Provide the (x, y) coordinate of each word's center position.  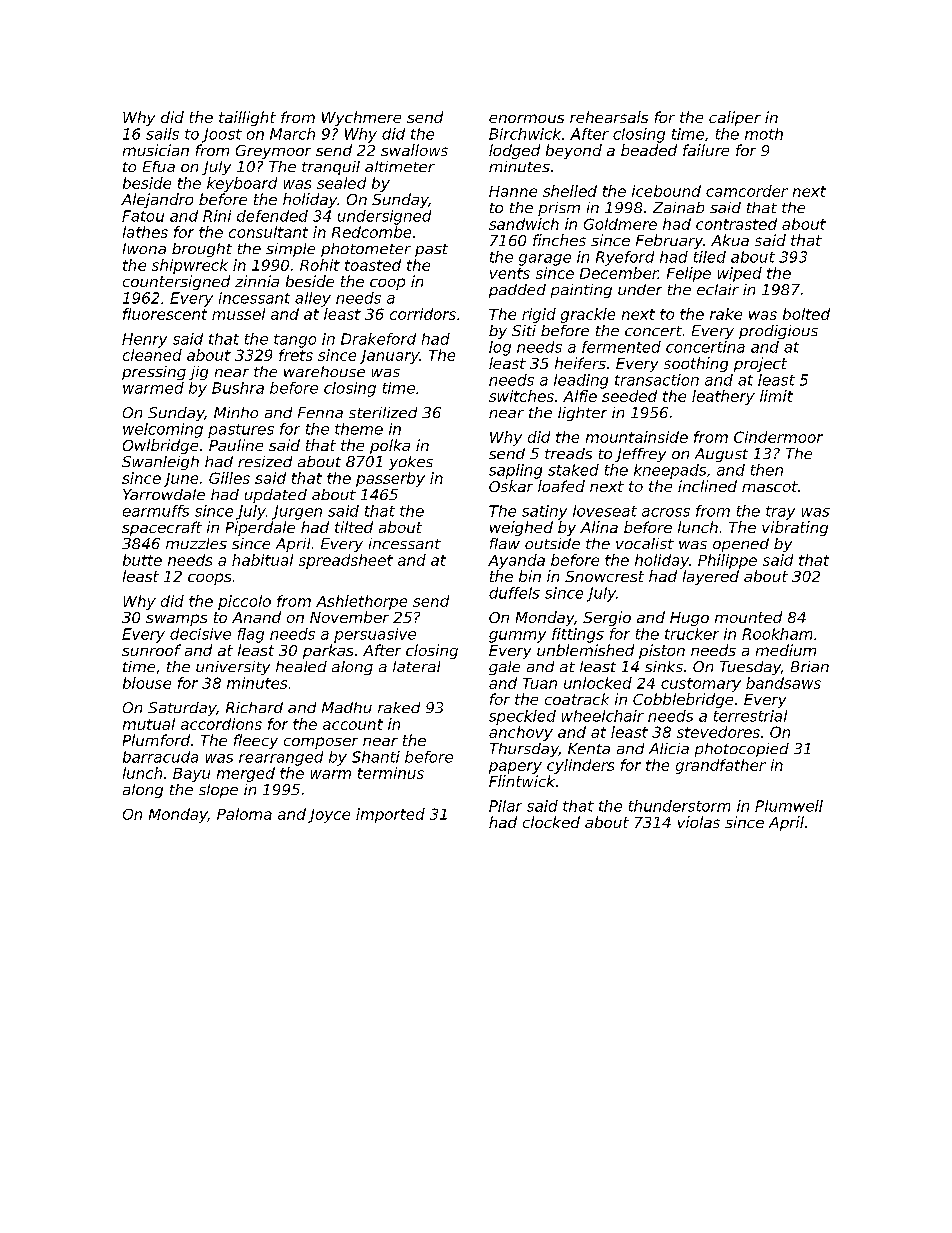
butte (142, 560)
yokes (411, 463)
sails (162, 134)
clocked (551, 822)
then (767, 470)
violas (699, 822)
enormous (526, 118)
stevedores (718, 732)
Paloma (244, 814)
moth (764, 134)
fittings (578, 635)
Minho (236, 412)
